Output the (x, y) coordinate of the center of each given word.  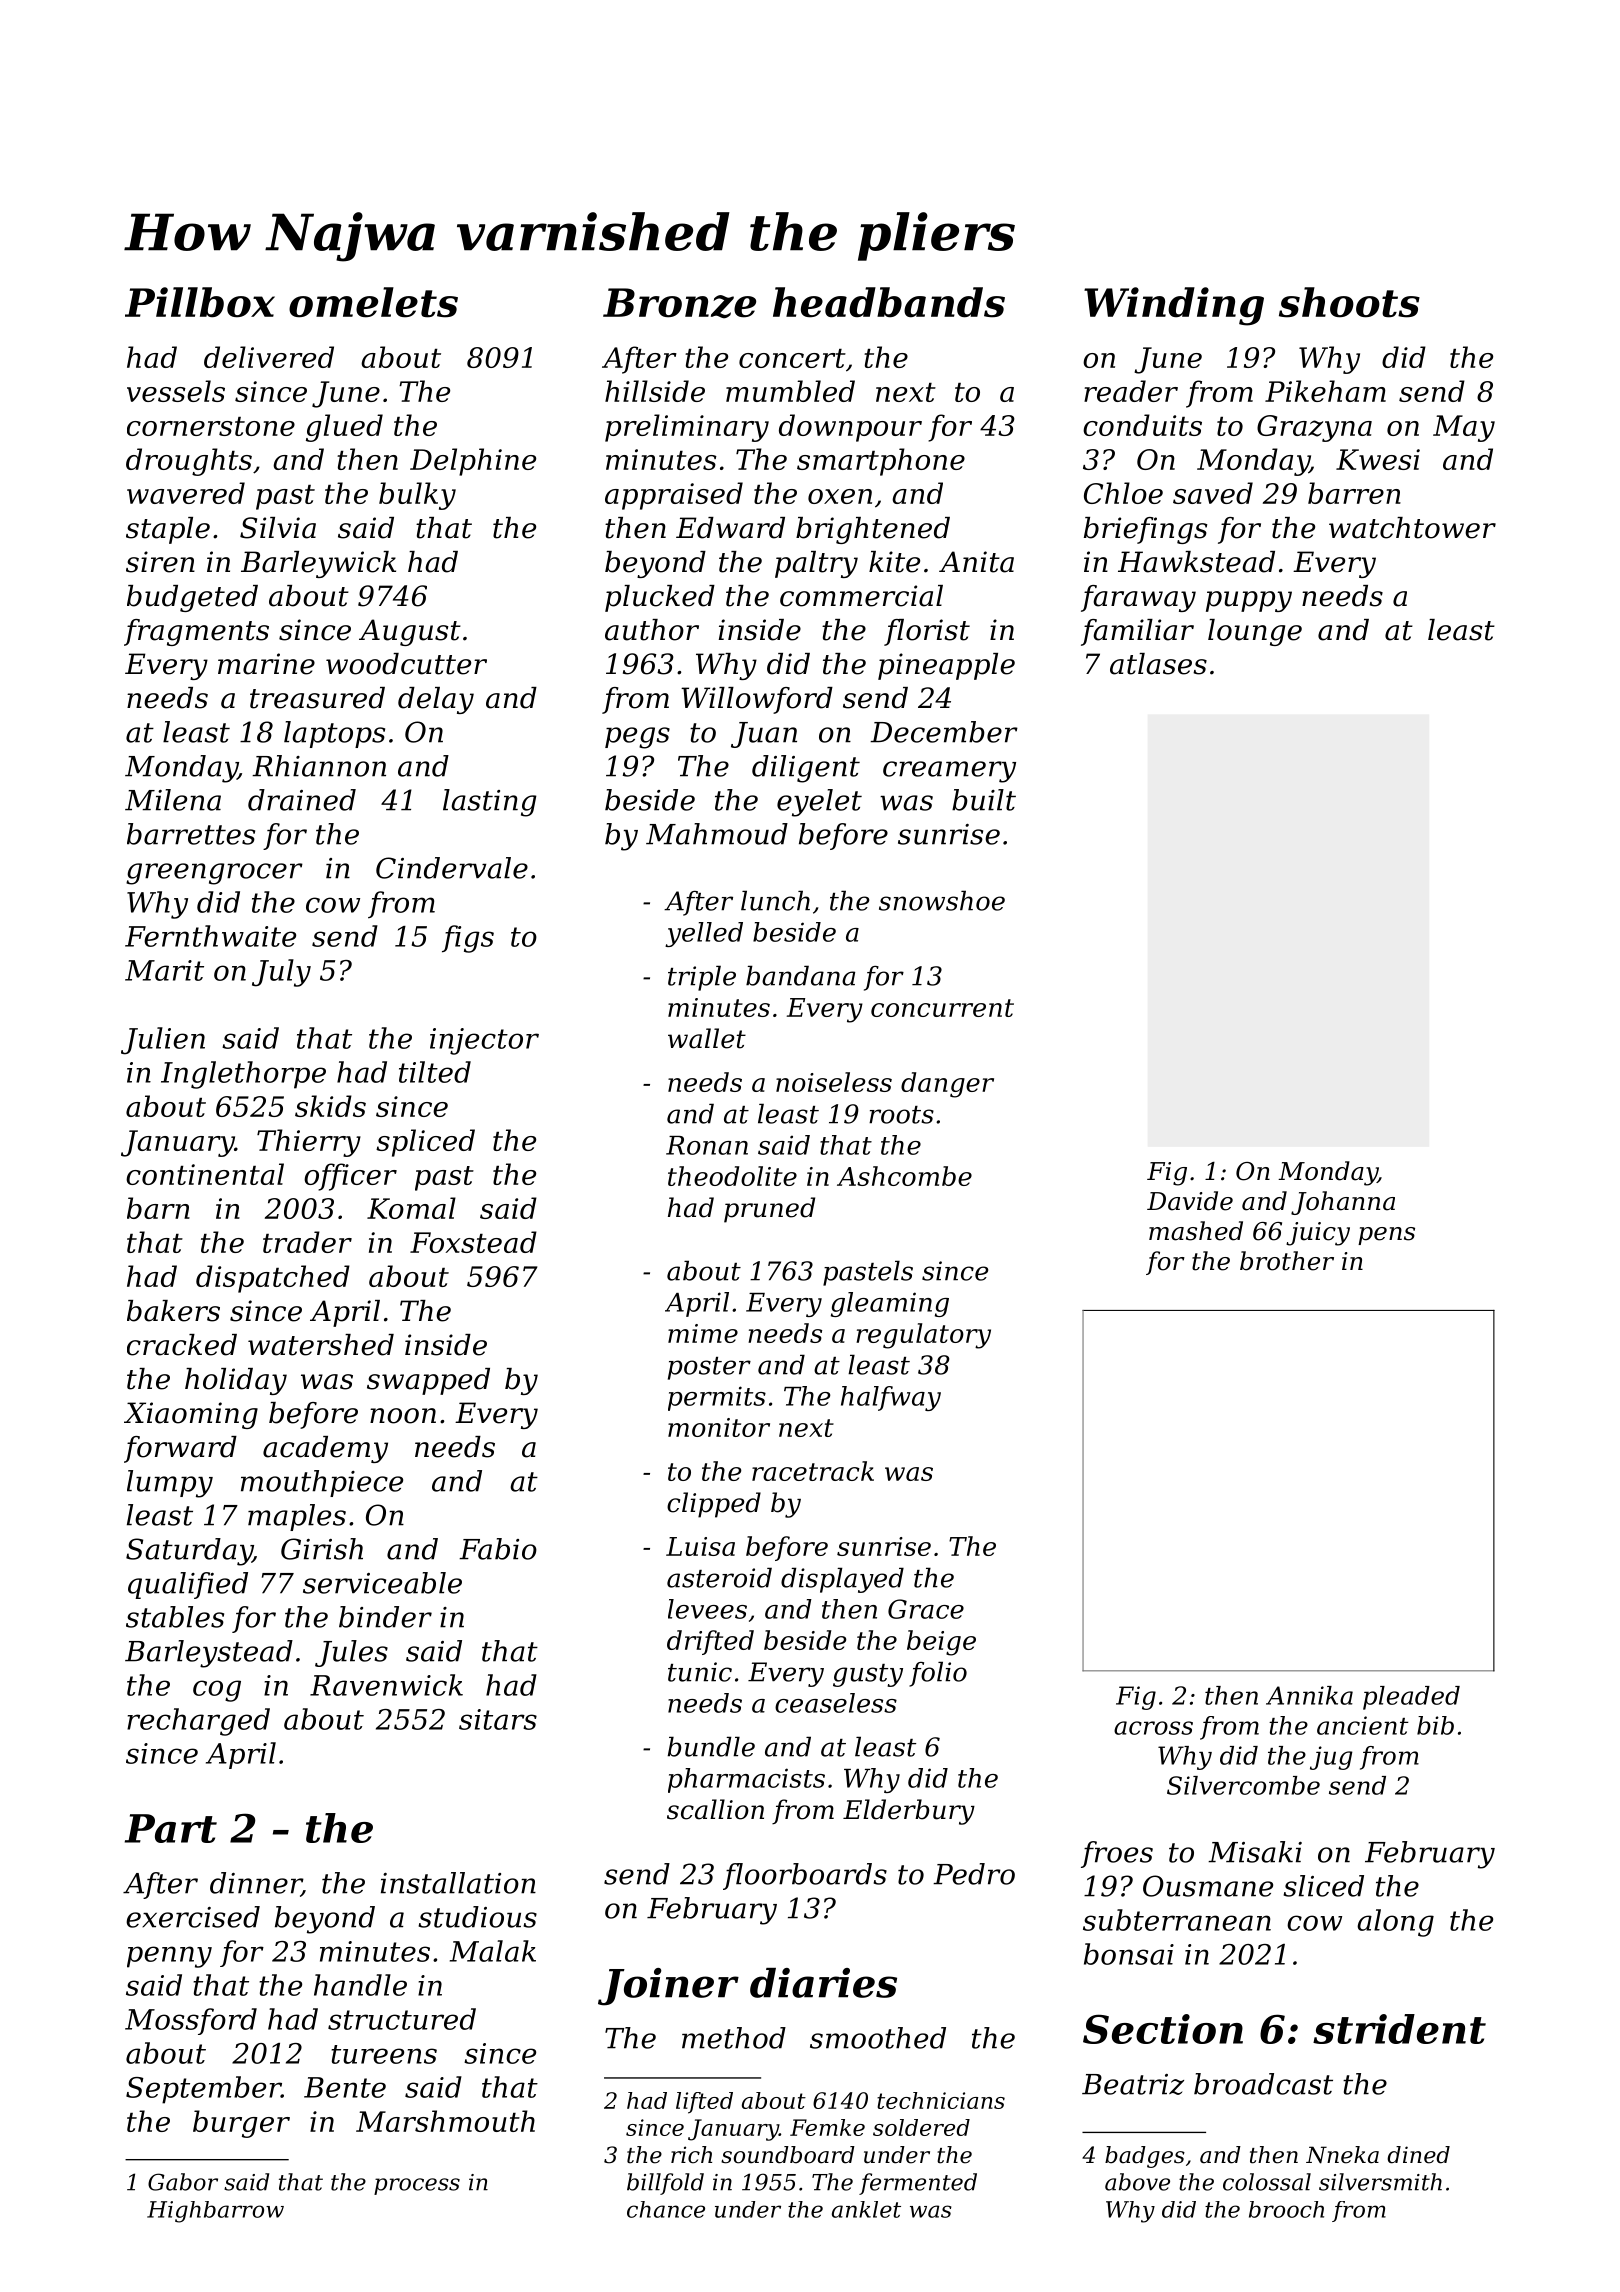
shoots (1349, 302)
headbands (889, 302)
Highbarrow (215, 2212)
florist (927, 632)
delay (436, 700)
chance (666, 2209)
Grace (926, 1609)
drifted (710, 1642)
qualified (188, 1585)
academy (325, 1449)
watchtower (1412, 528)
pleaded (1411, 1698)
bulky (417, 496)
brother (1287, 1261)
